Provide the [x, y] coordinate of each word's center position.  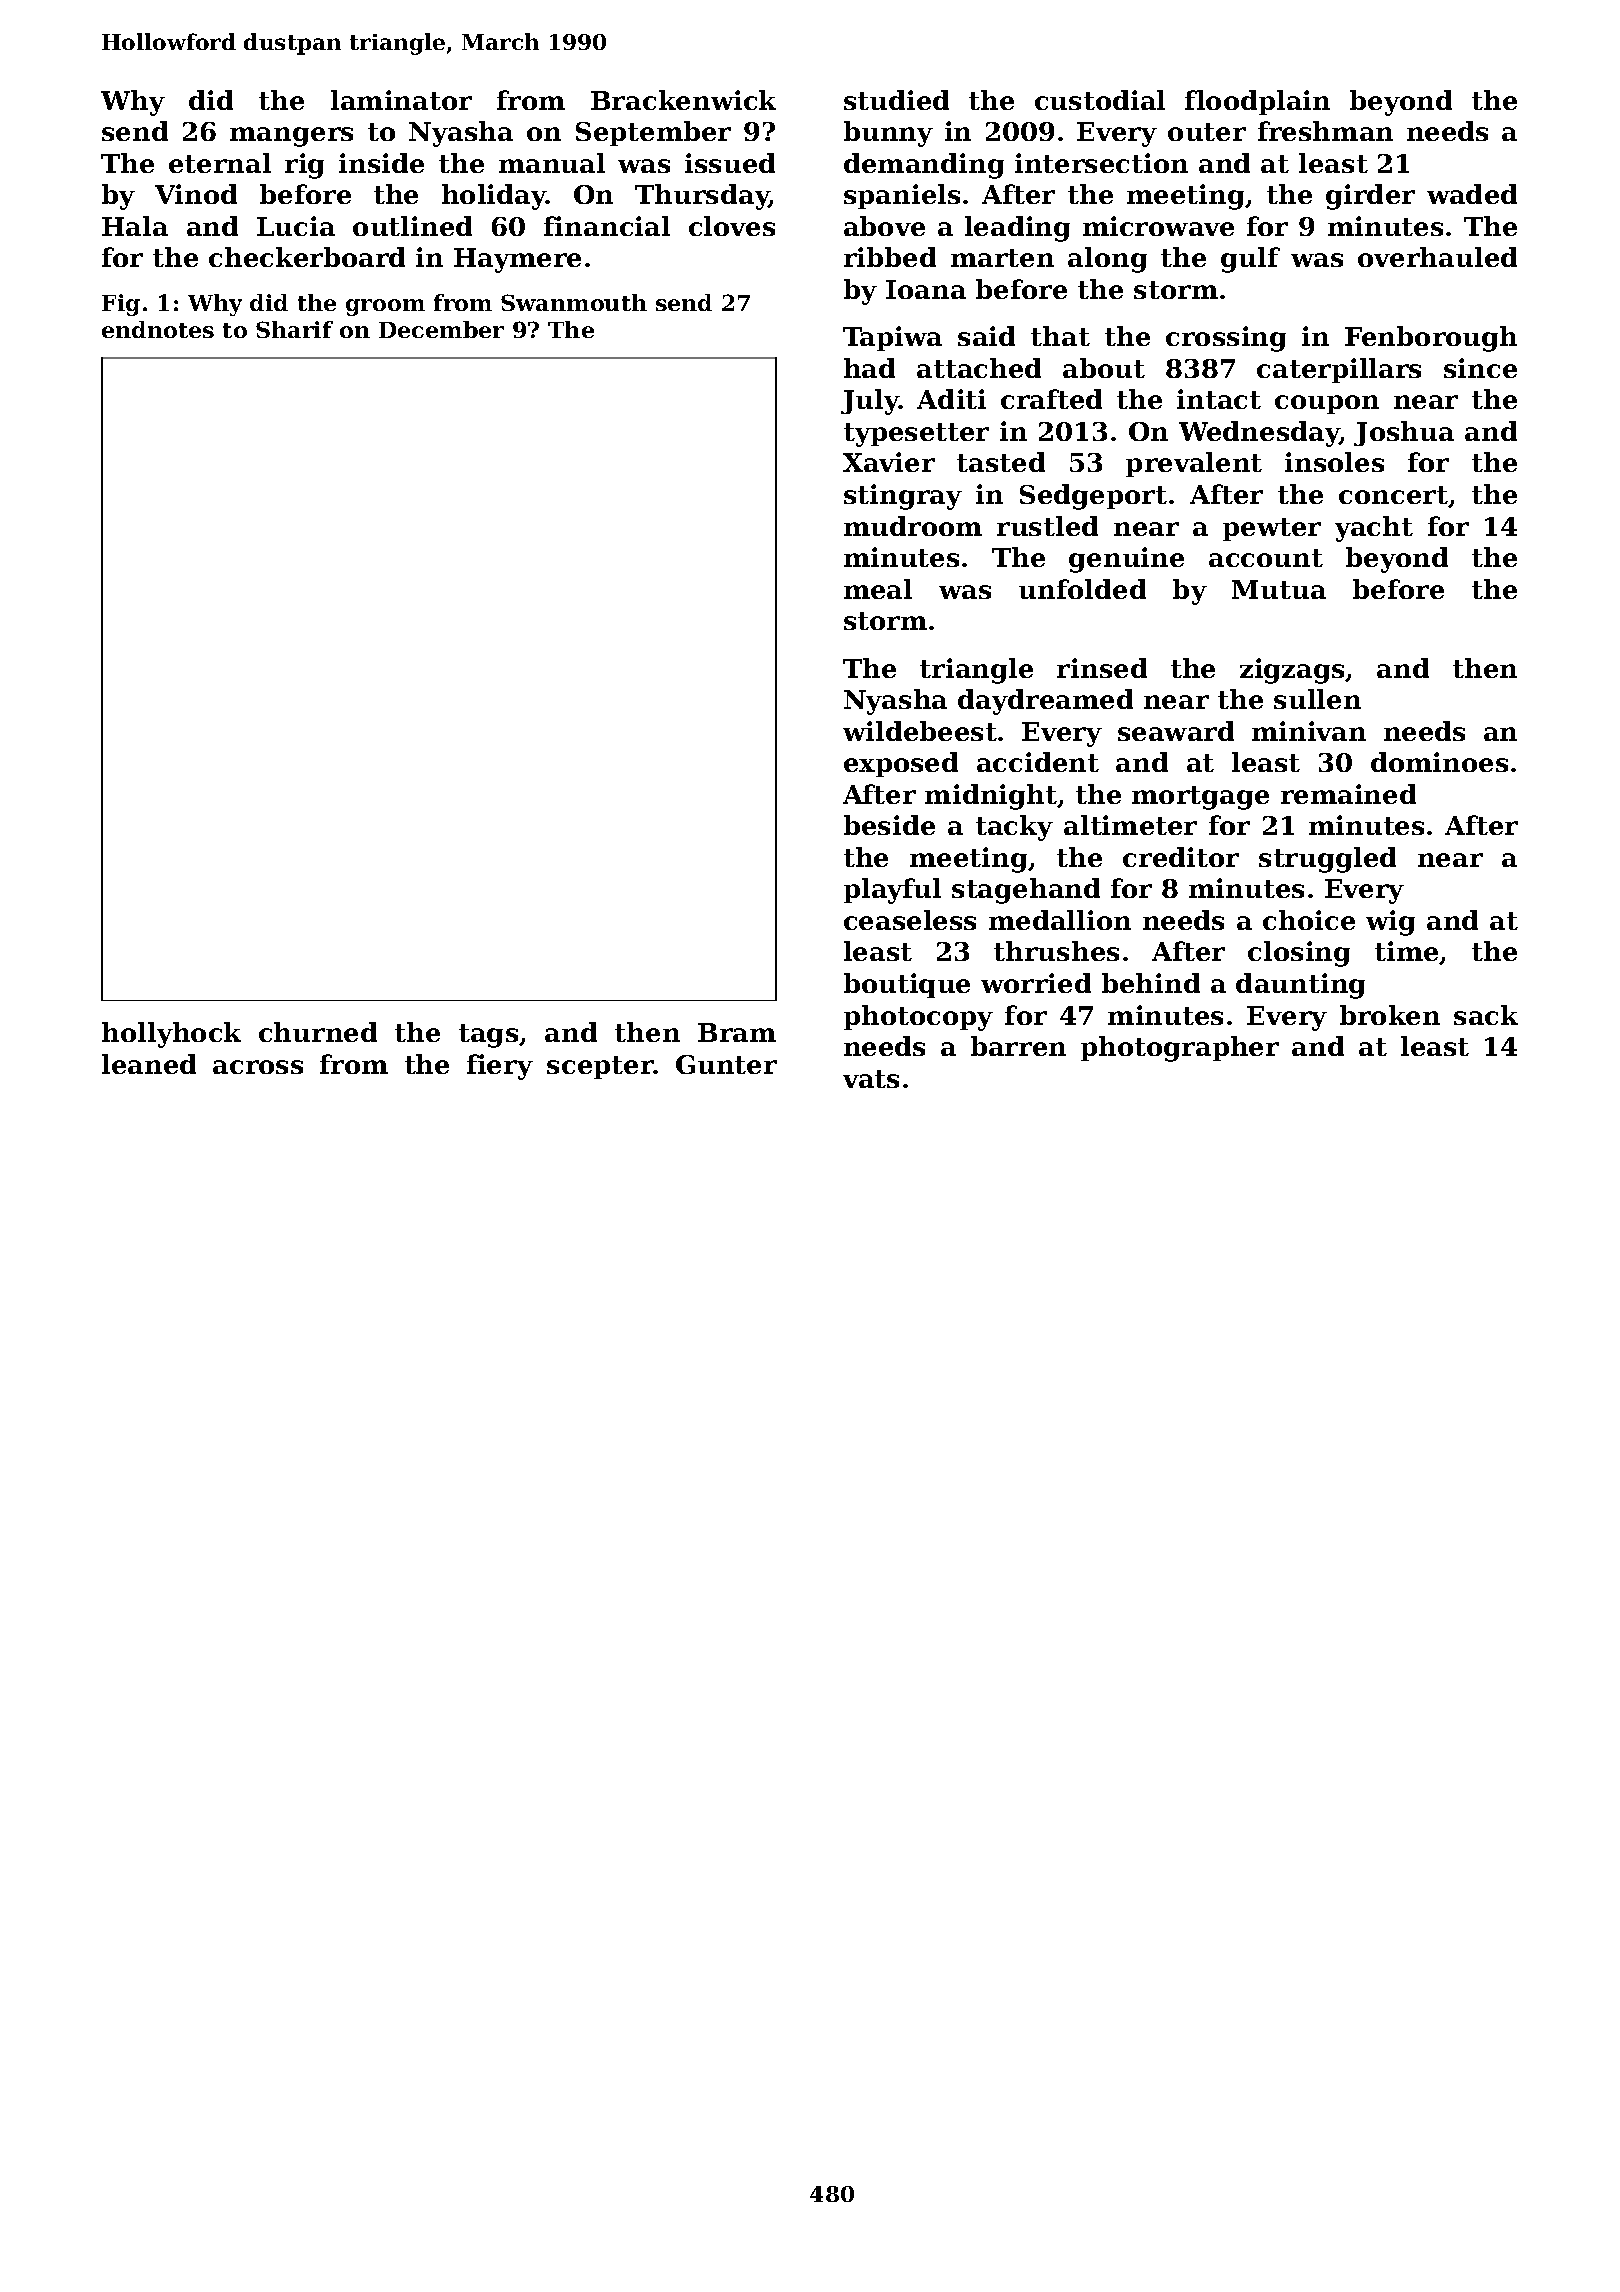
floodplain [1257, 102]
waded [1472, 194]
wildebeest [920, 731]
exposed [901, 764]
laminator [401, 100]
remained [1348, 794]
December [441, 329]
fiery [500, 1067]
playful [892, 891]
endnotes [158, 329]
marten [1002, 258]
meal [878, 589]
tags [488, 1036]
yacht [1374, 529]
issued [730, 163]
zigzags [1293, 671]
